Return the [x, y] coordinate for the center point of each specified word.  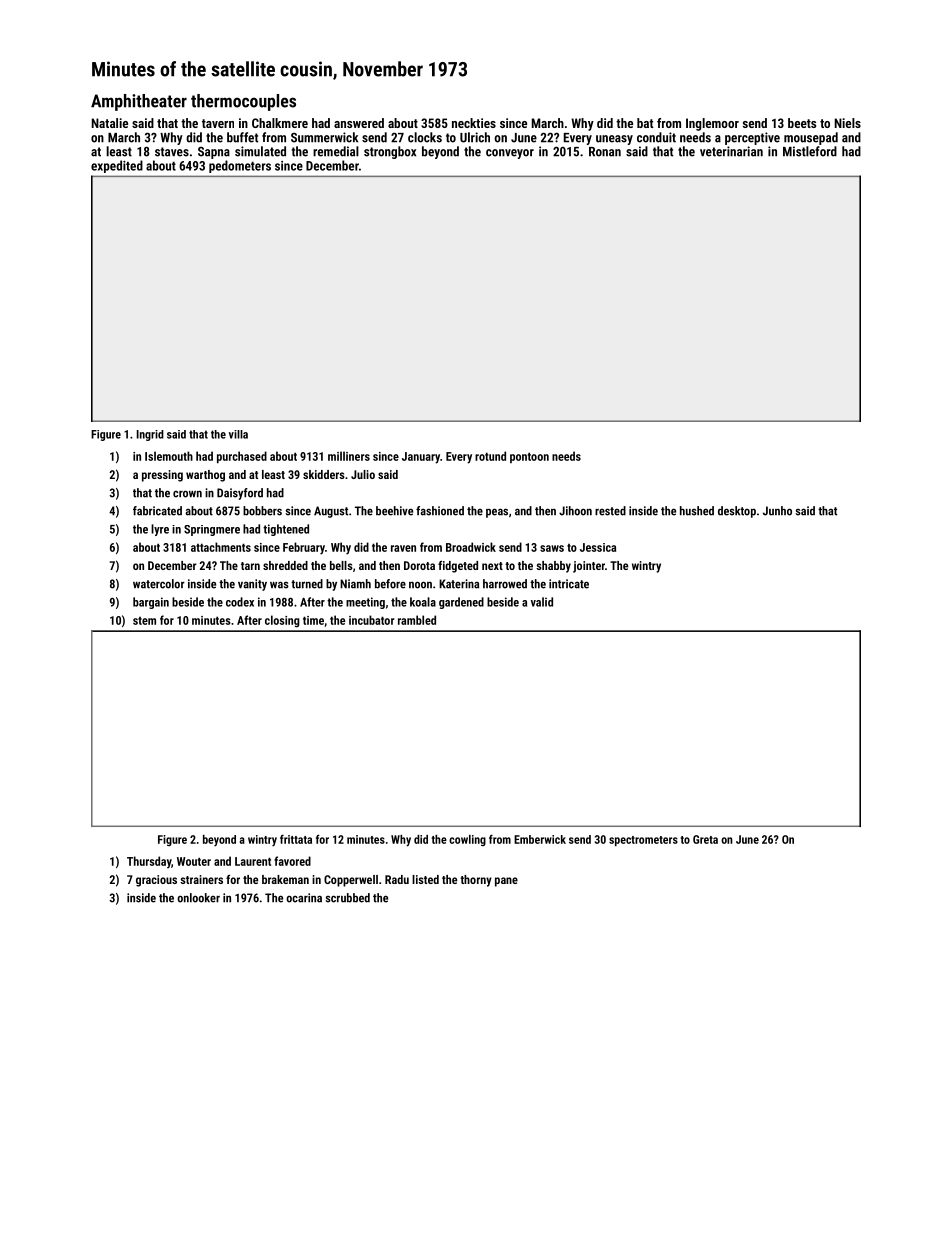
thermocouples [243, 102]
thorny [476, 881]
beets [802, 123]
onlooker [198, 898]
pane [506, 882]
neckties [474, 123]
